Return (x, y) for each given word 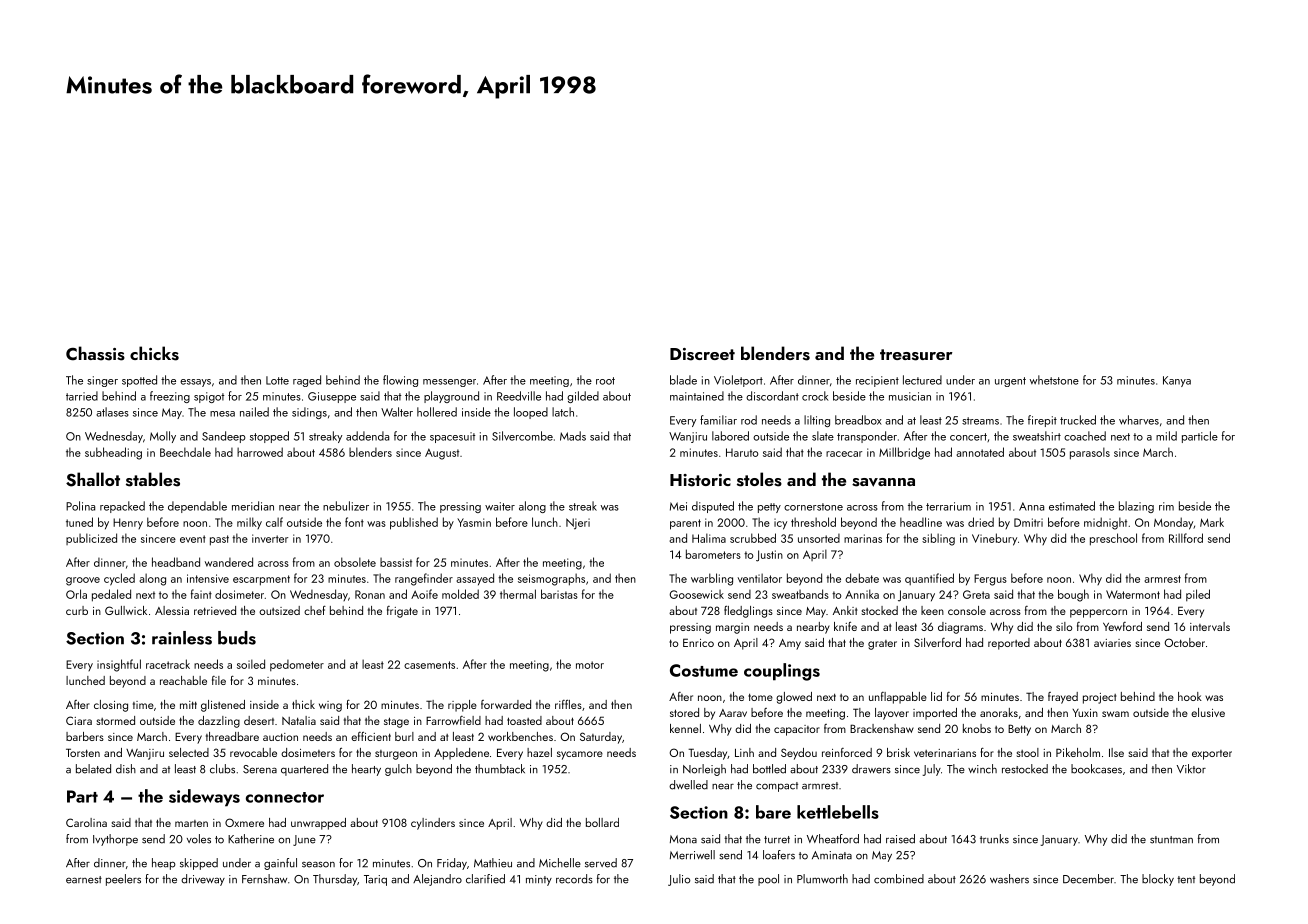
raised (900, 839)
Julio (679, 880)
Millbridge (904, 453)
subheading (113, 453)
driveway (203, 880)
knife (845, 626)
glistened (223, 706)
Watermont (1133, 594)
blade (683, 380)
